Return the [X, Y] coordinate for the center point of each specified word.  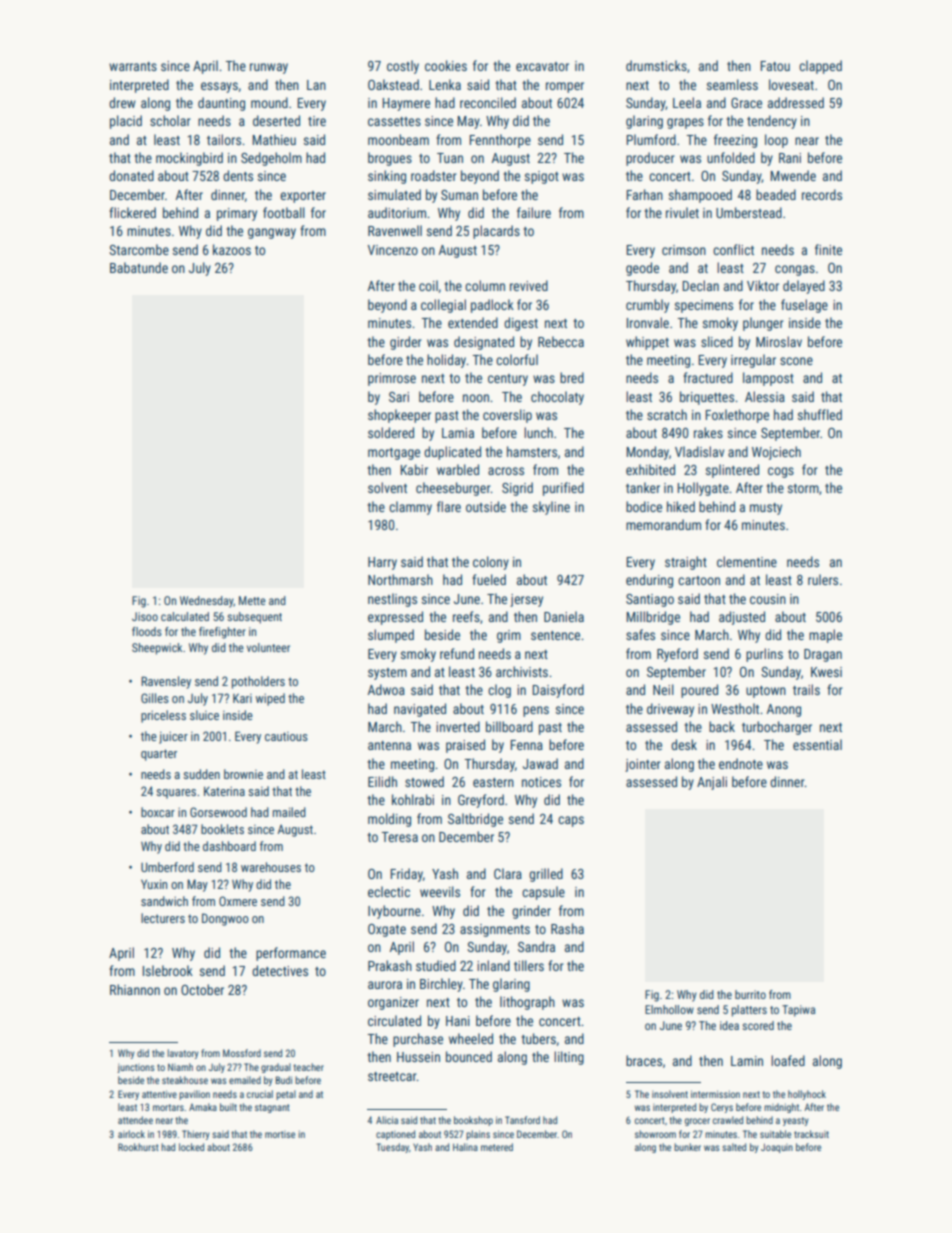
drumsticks [656, 65]
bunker [687, 1147]
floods [147, 631]
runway [269, 68]
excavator [542, 66]
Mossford [242, 1053]
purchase [418, 1040]
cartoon [699, 580]
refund [457, 653]
